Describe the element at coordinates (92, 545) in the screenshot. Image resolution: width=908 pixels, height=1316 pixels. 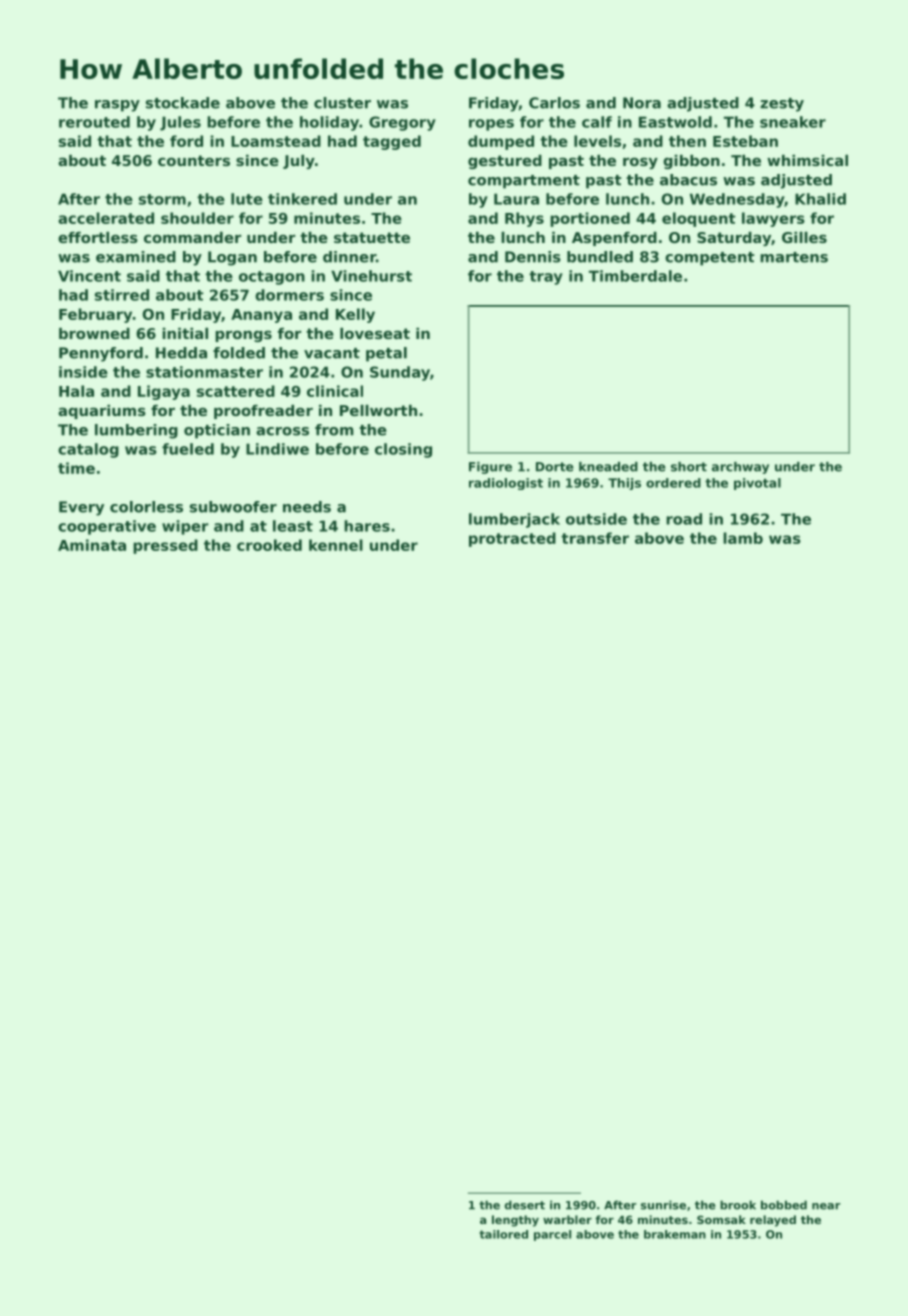
I see `Aminata` at that location.
